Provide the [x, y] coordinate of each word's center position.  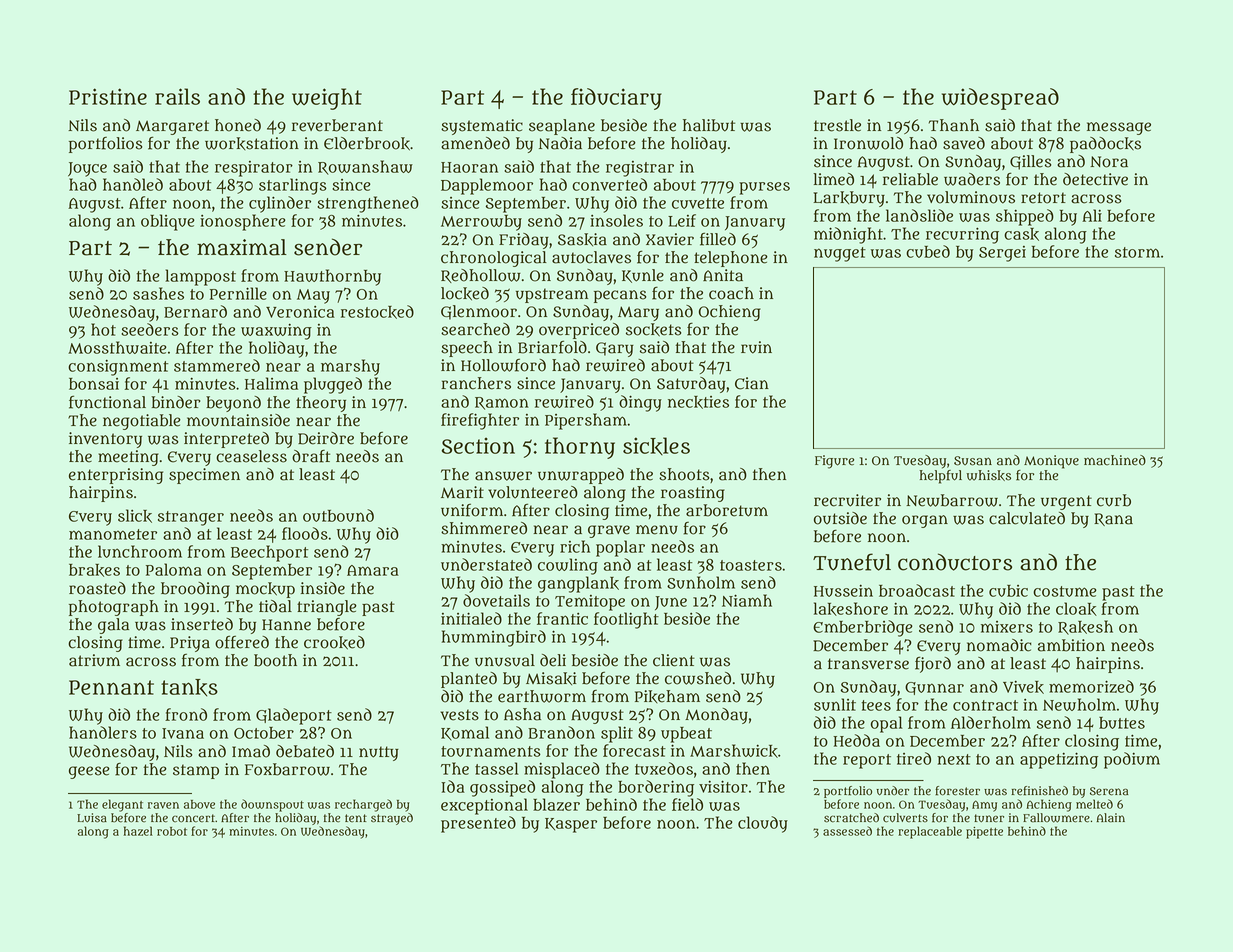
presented [478, 824]
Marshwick [734, 751]
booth [275, 660]
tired [914, 758]
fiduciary [616, 99]
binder [176, 402]
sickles [656, 446]
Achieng [1049, 805]
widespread [1000, 99]
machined [1115, 460]
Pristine [108, 96]
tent [356, 818]
